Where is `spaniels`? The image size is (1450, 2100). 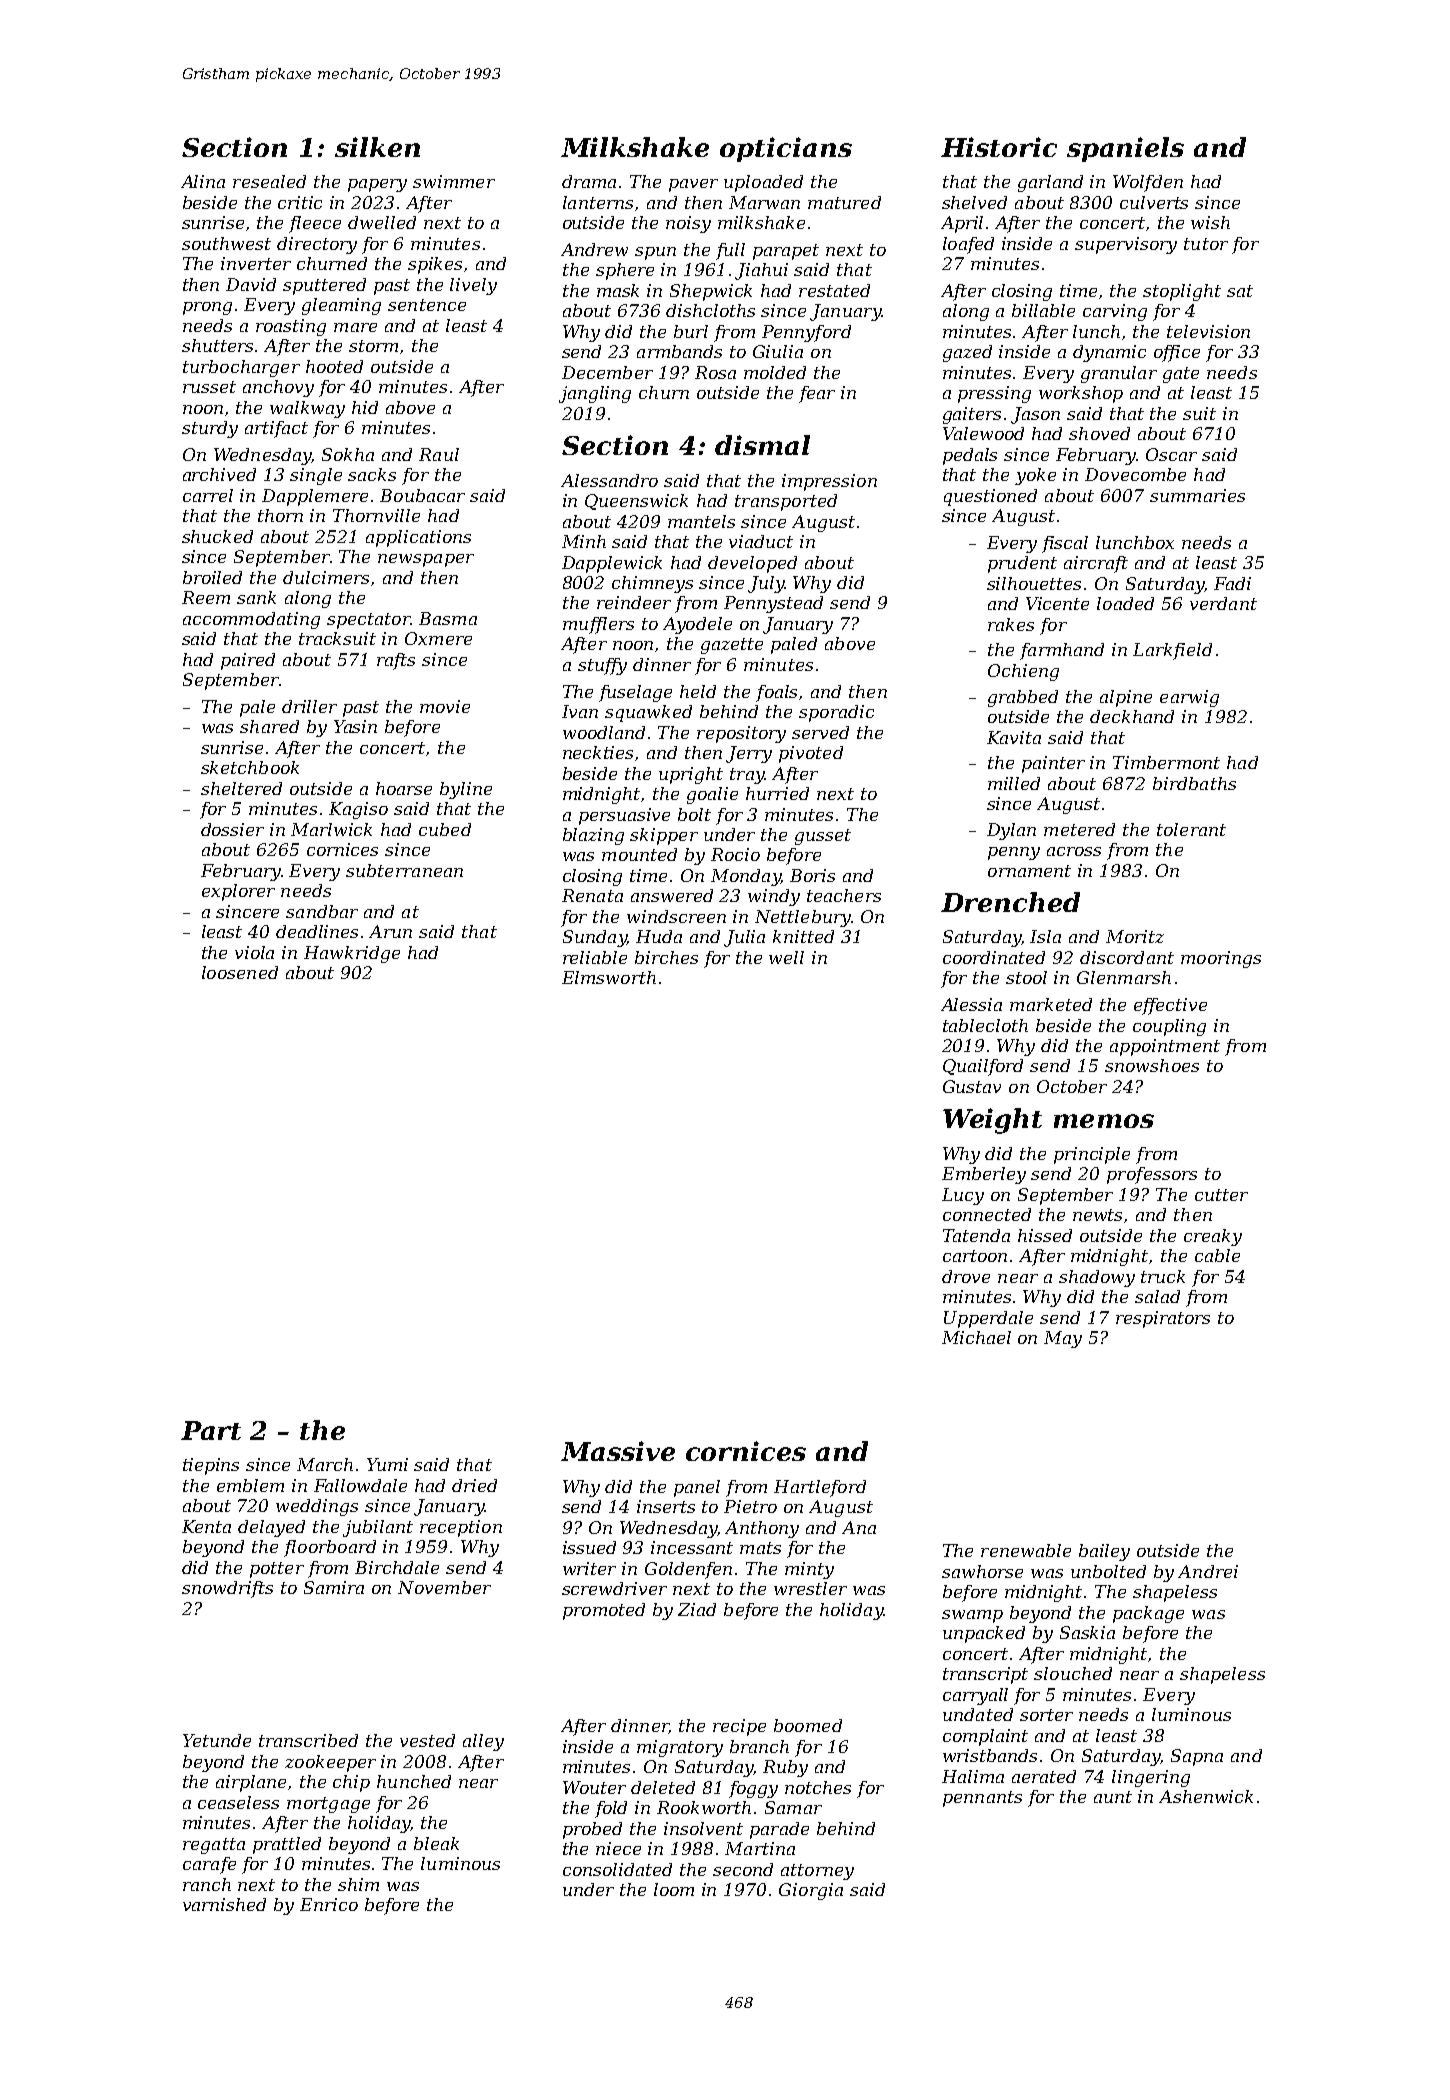 spaniels is located at coordinates (1125, 149).
